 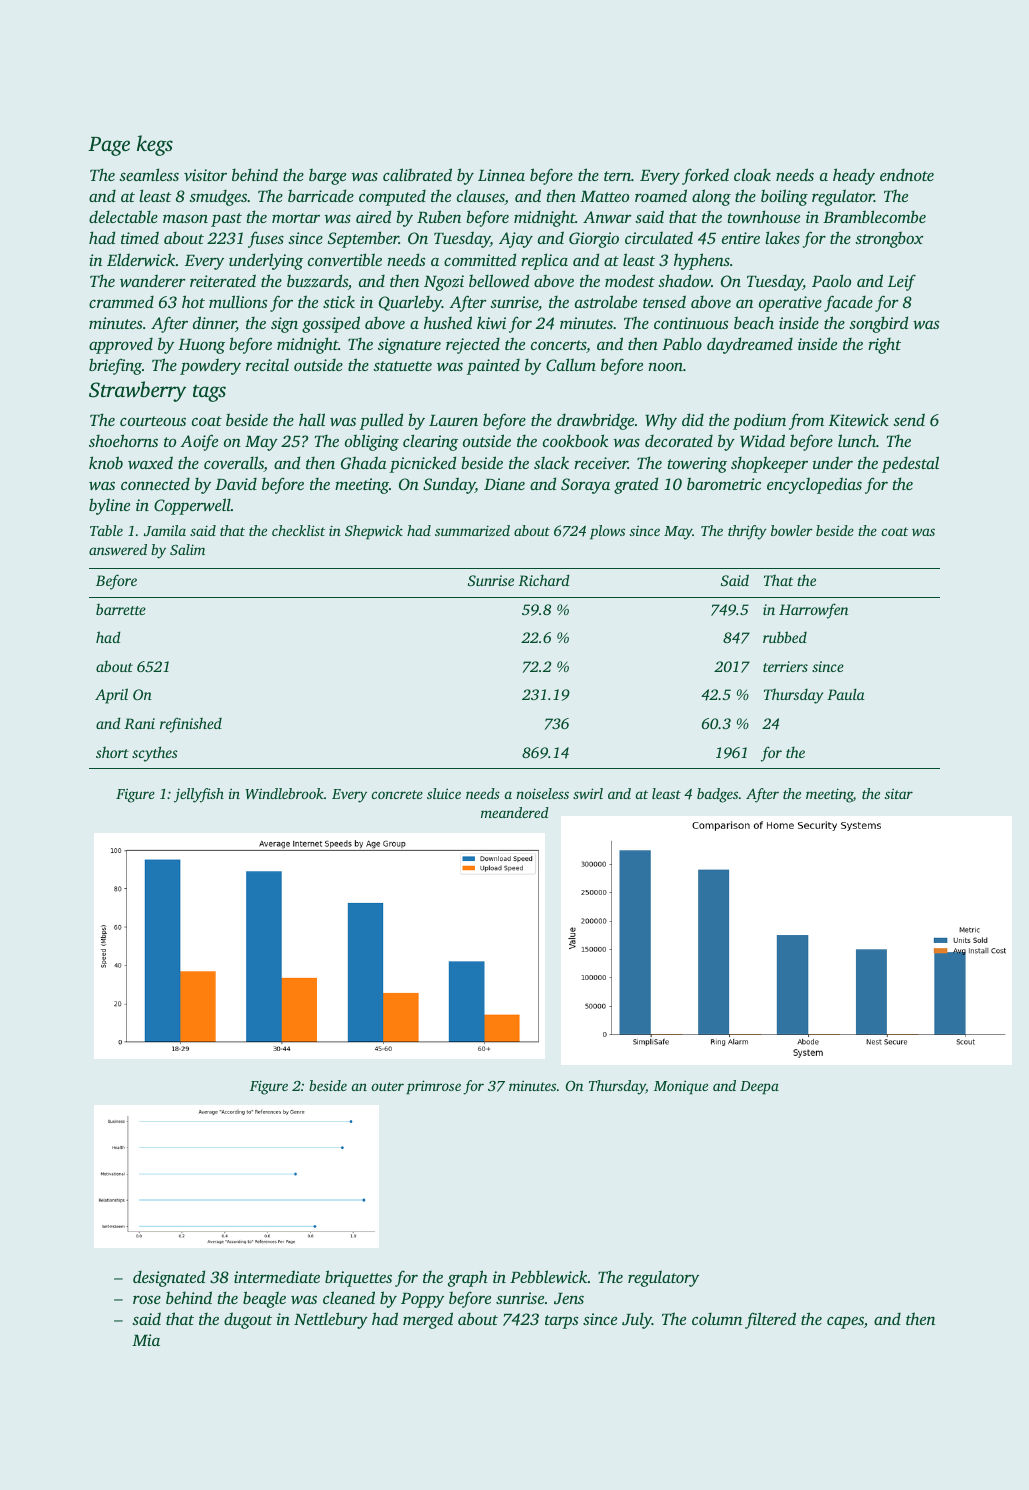 I want to click on tarps, so click(x=561, y=1322).
